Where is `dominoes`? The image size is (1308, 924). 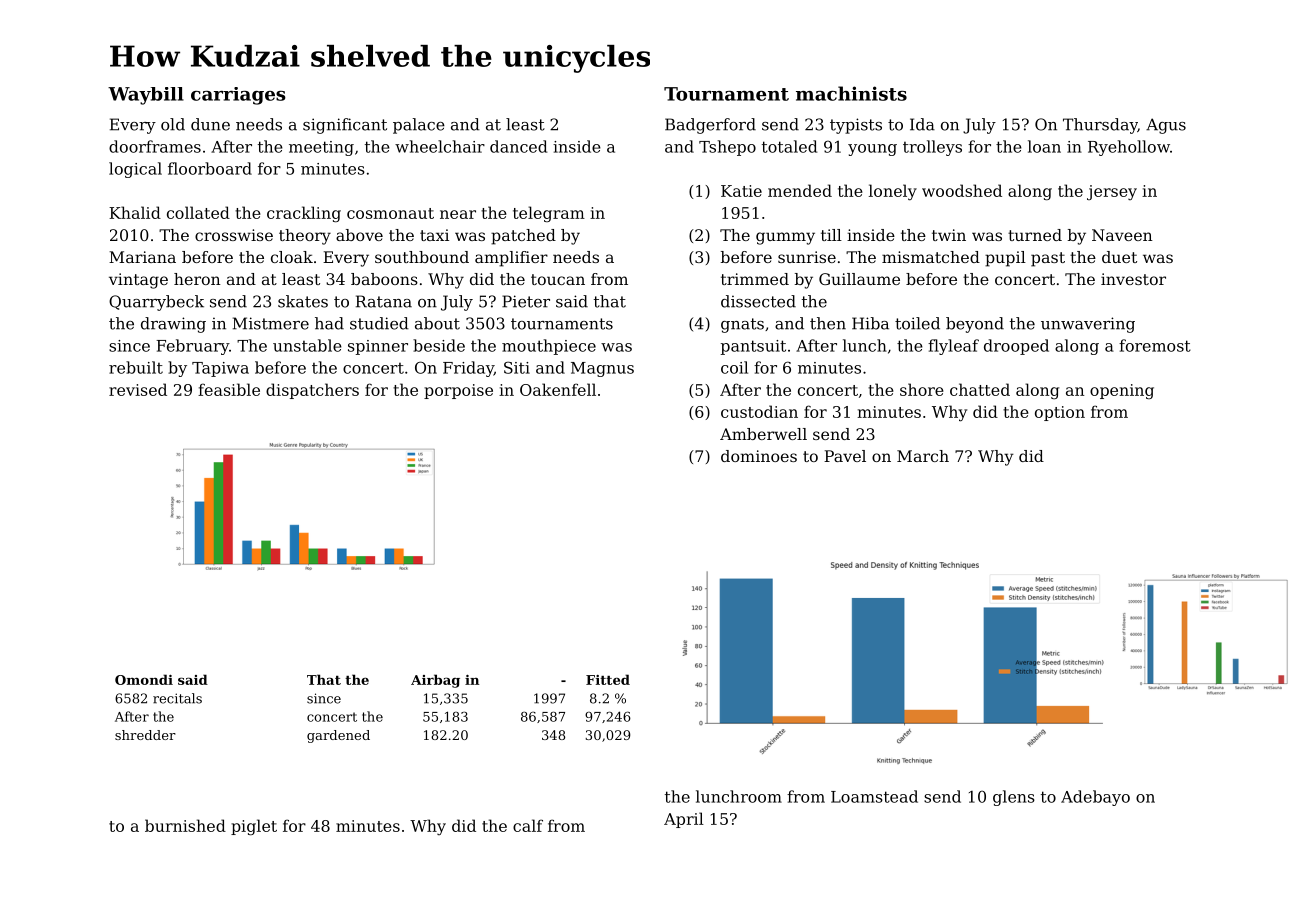
dominoes is located at coordinates (759, 456).
